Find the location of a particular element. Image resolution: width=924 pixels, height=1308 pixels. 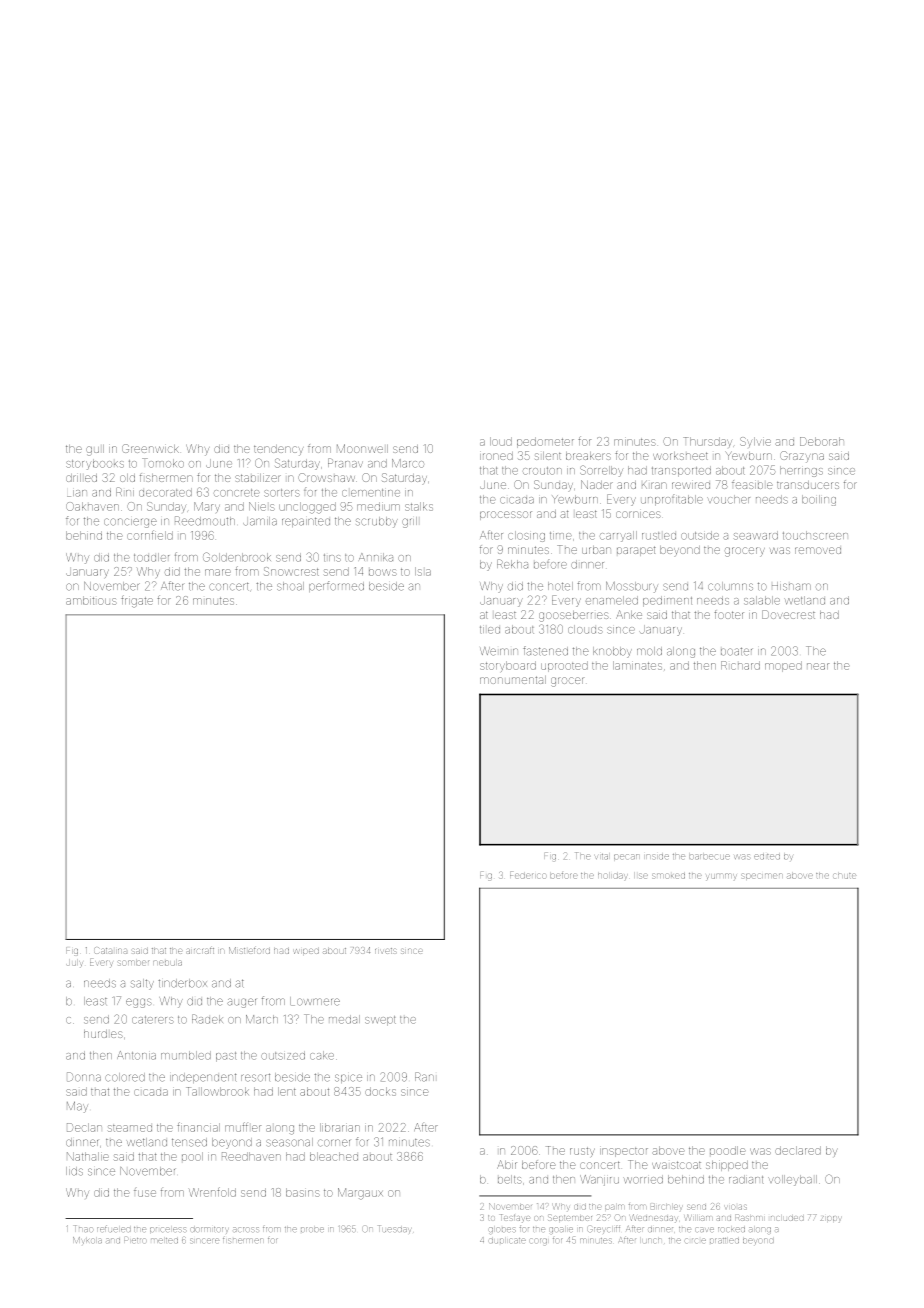

Reedhaven is located at coordinates (251, 1156).
